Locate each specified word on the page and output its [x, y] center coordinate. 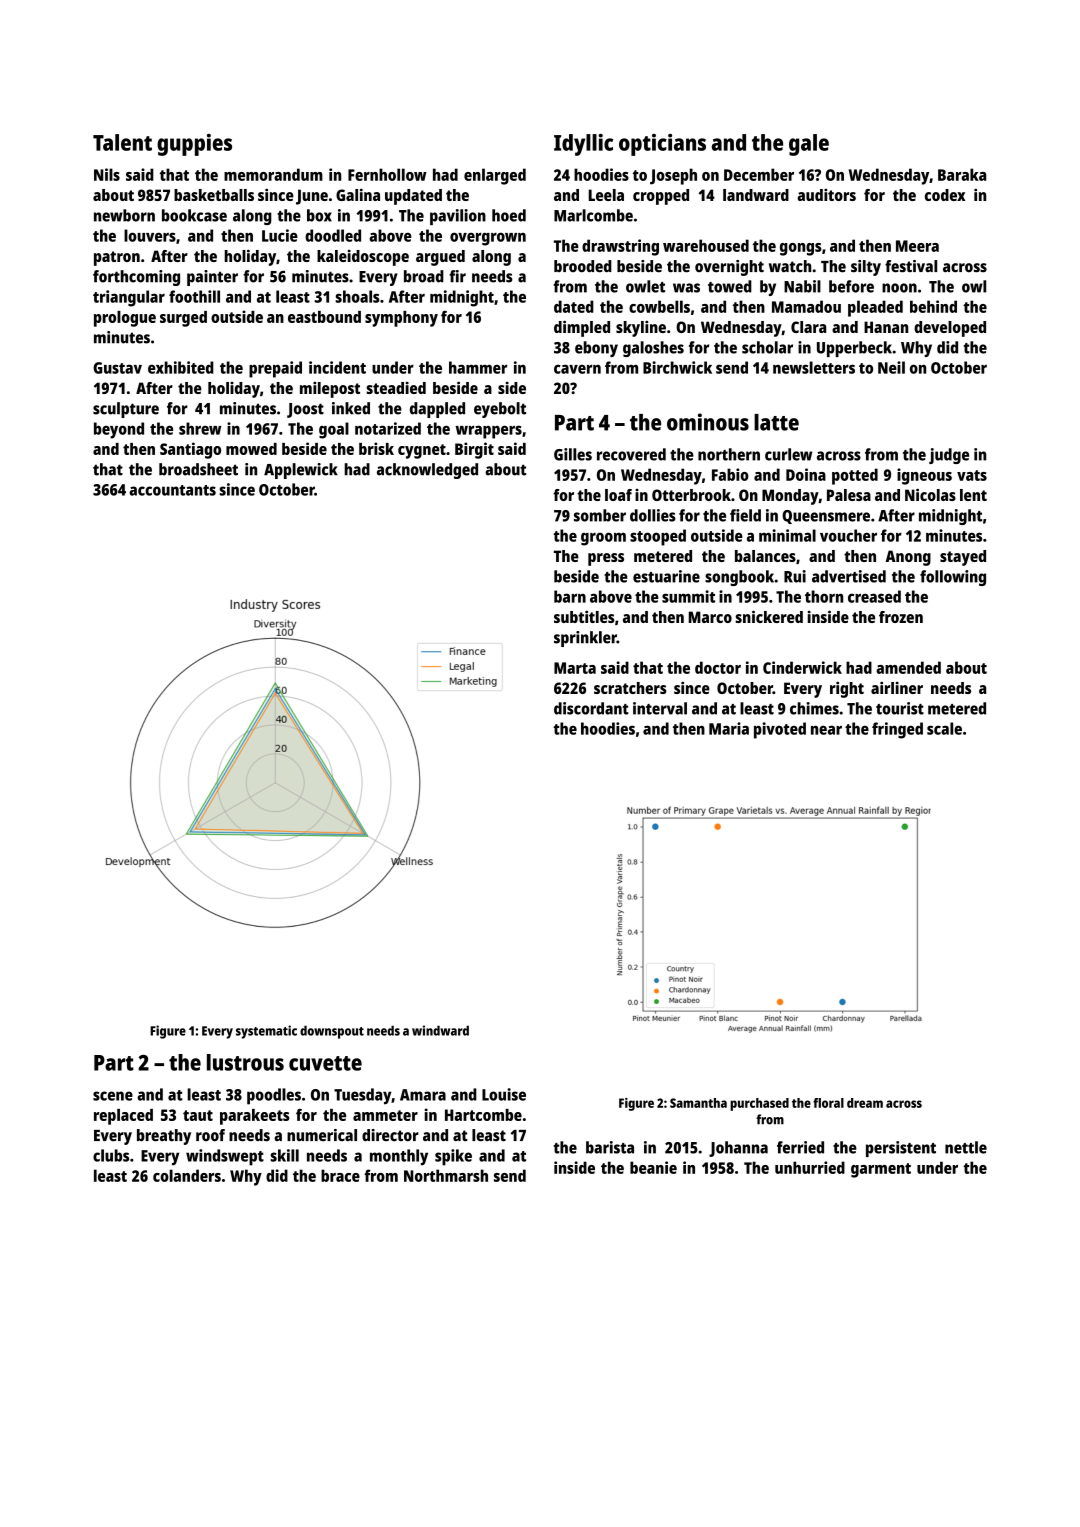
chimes [814, 708]
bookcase [194, 215]
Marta [575, 668]
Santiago [190, 450]
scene [113, 1096]
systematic [266, 1032]
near [826, 730]
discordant [591, 708]
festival [911, 266]
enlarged [495, 176]
